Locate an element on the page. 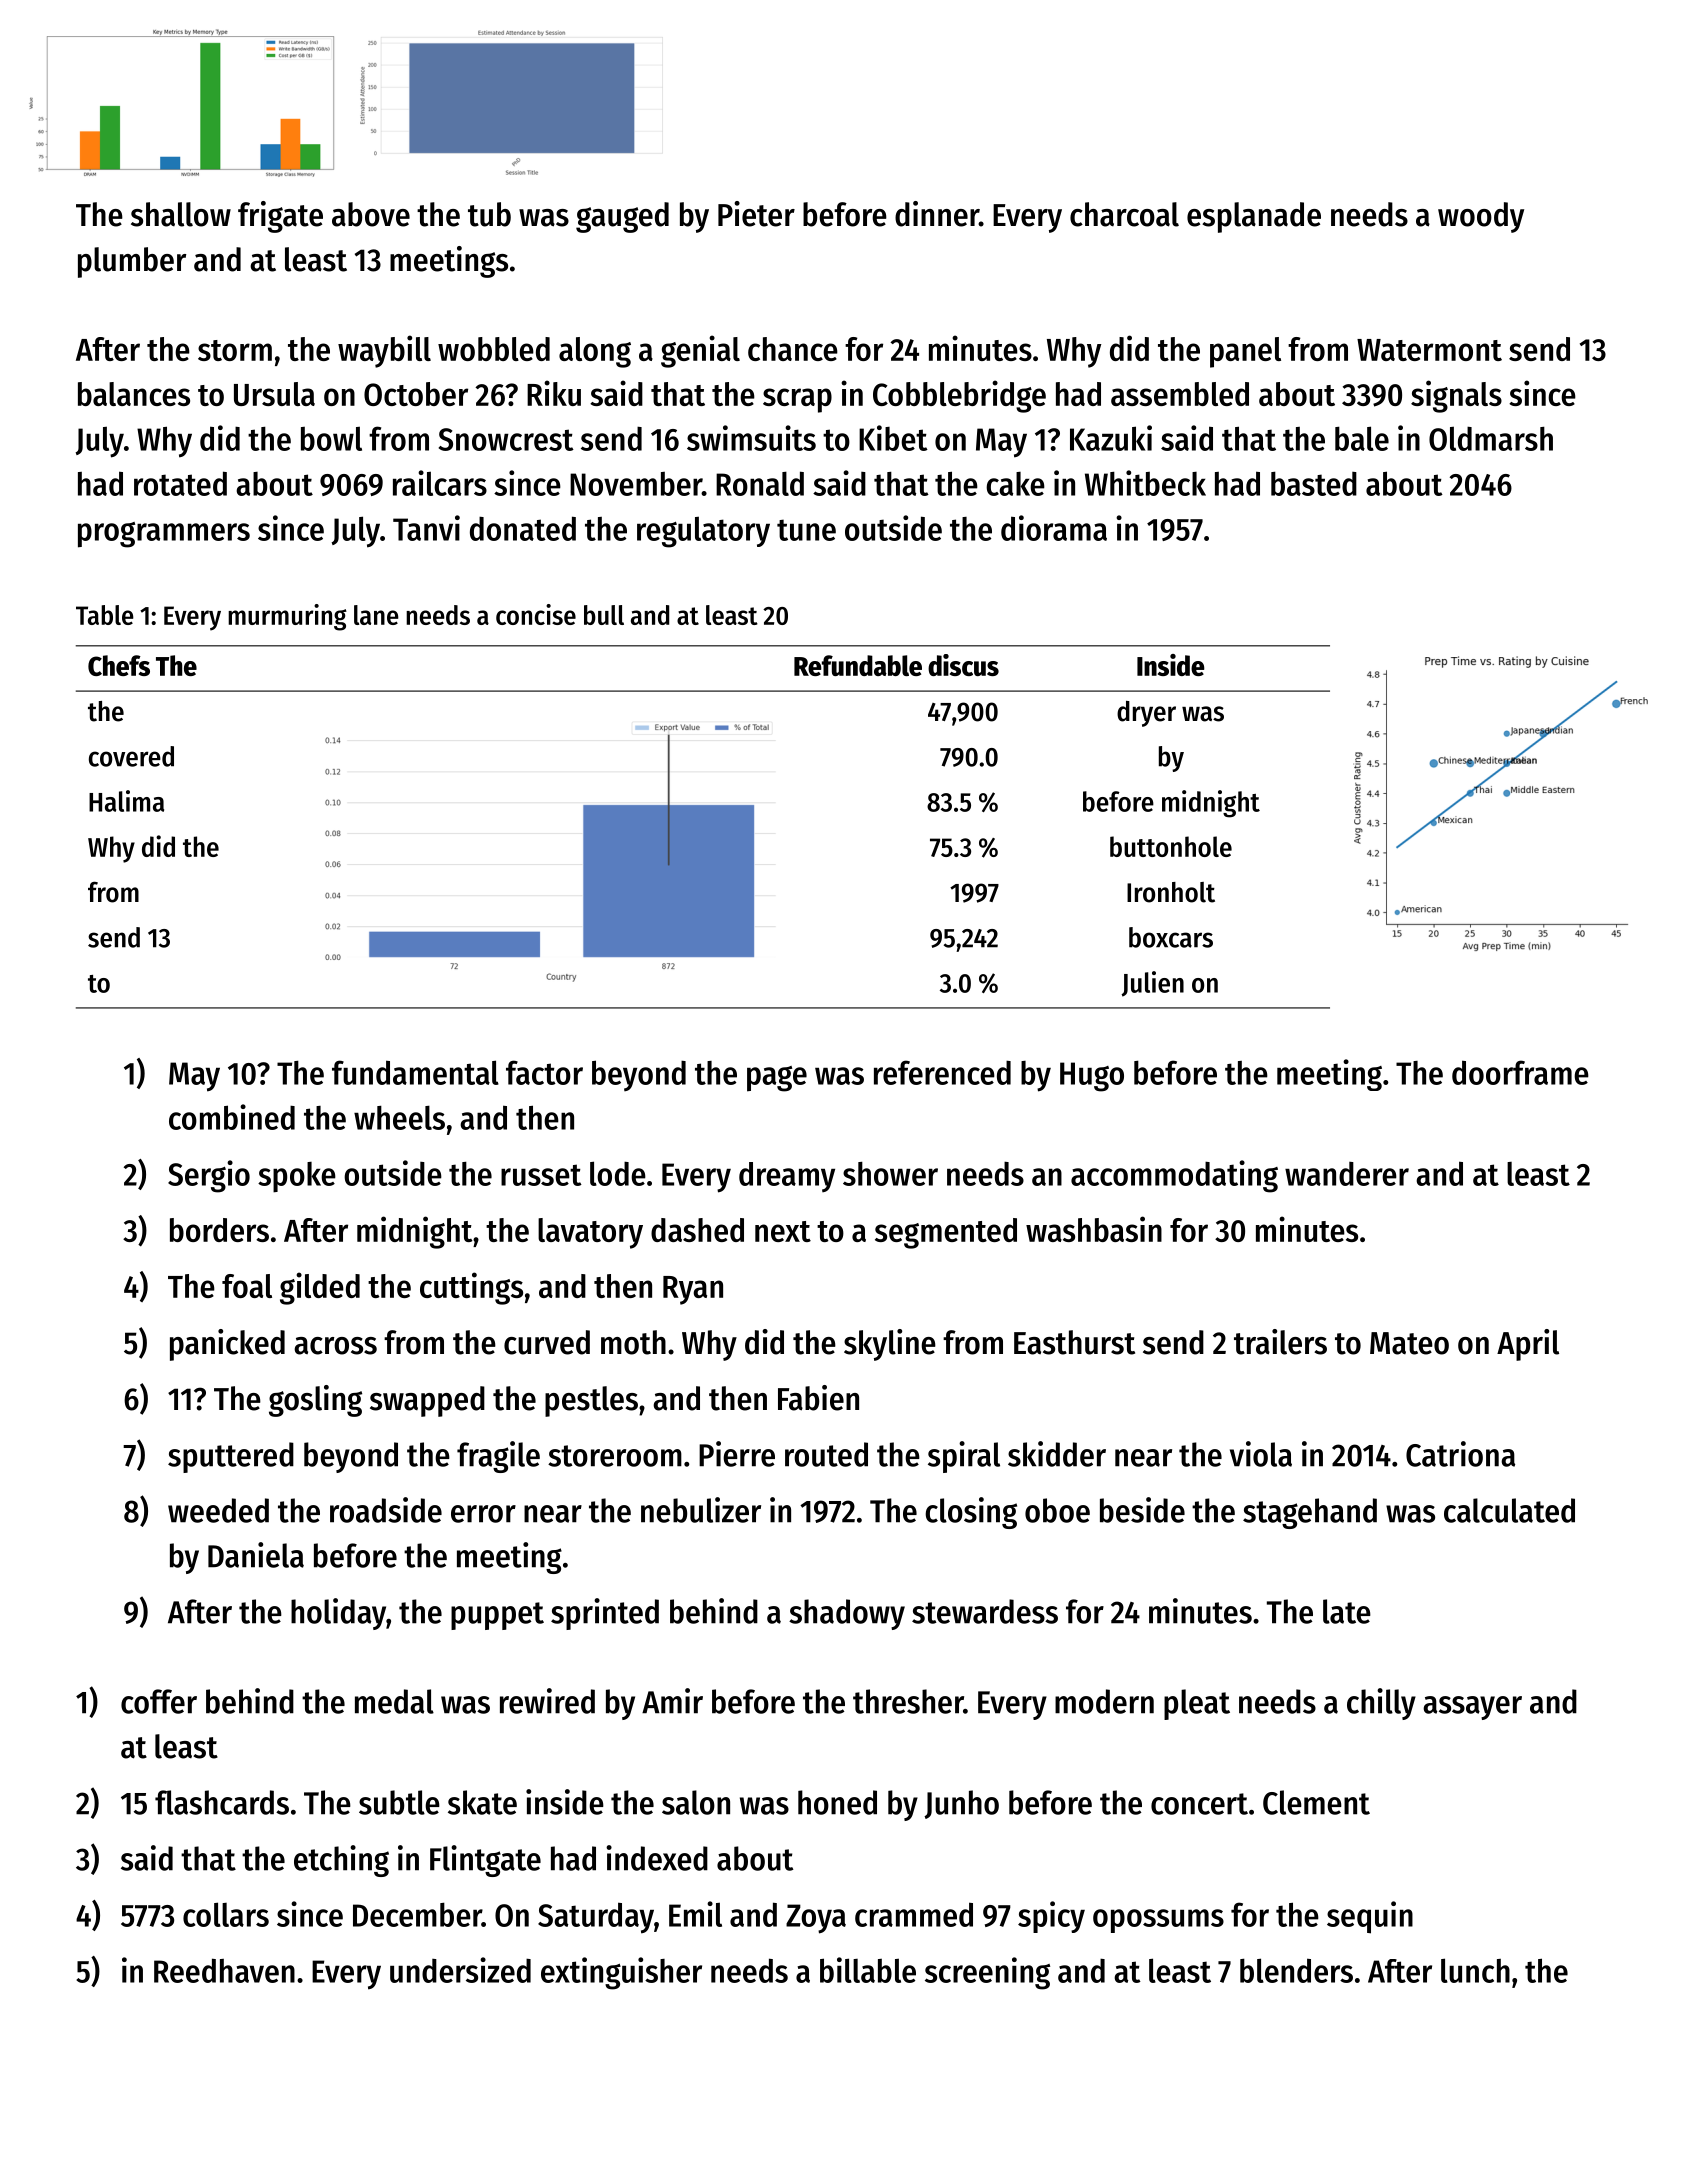 Image resolution: width=1683 pixels, height=2178 pixels. thresher is located at coordinates (908, 1701).
